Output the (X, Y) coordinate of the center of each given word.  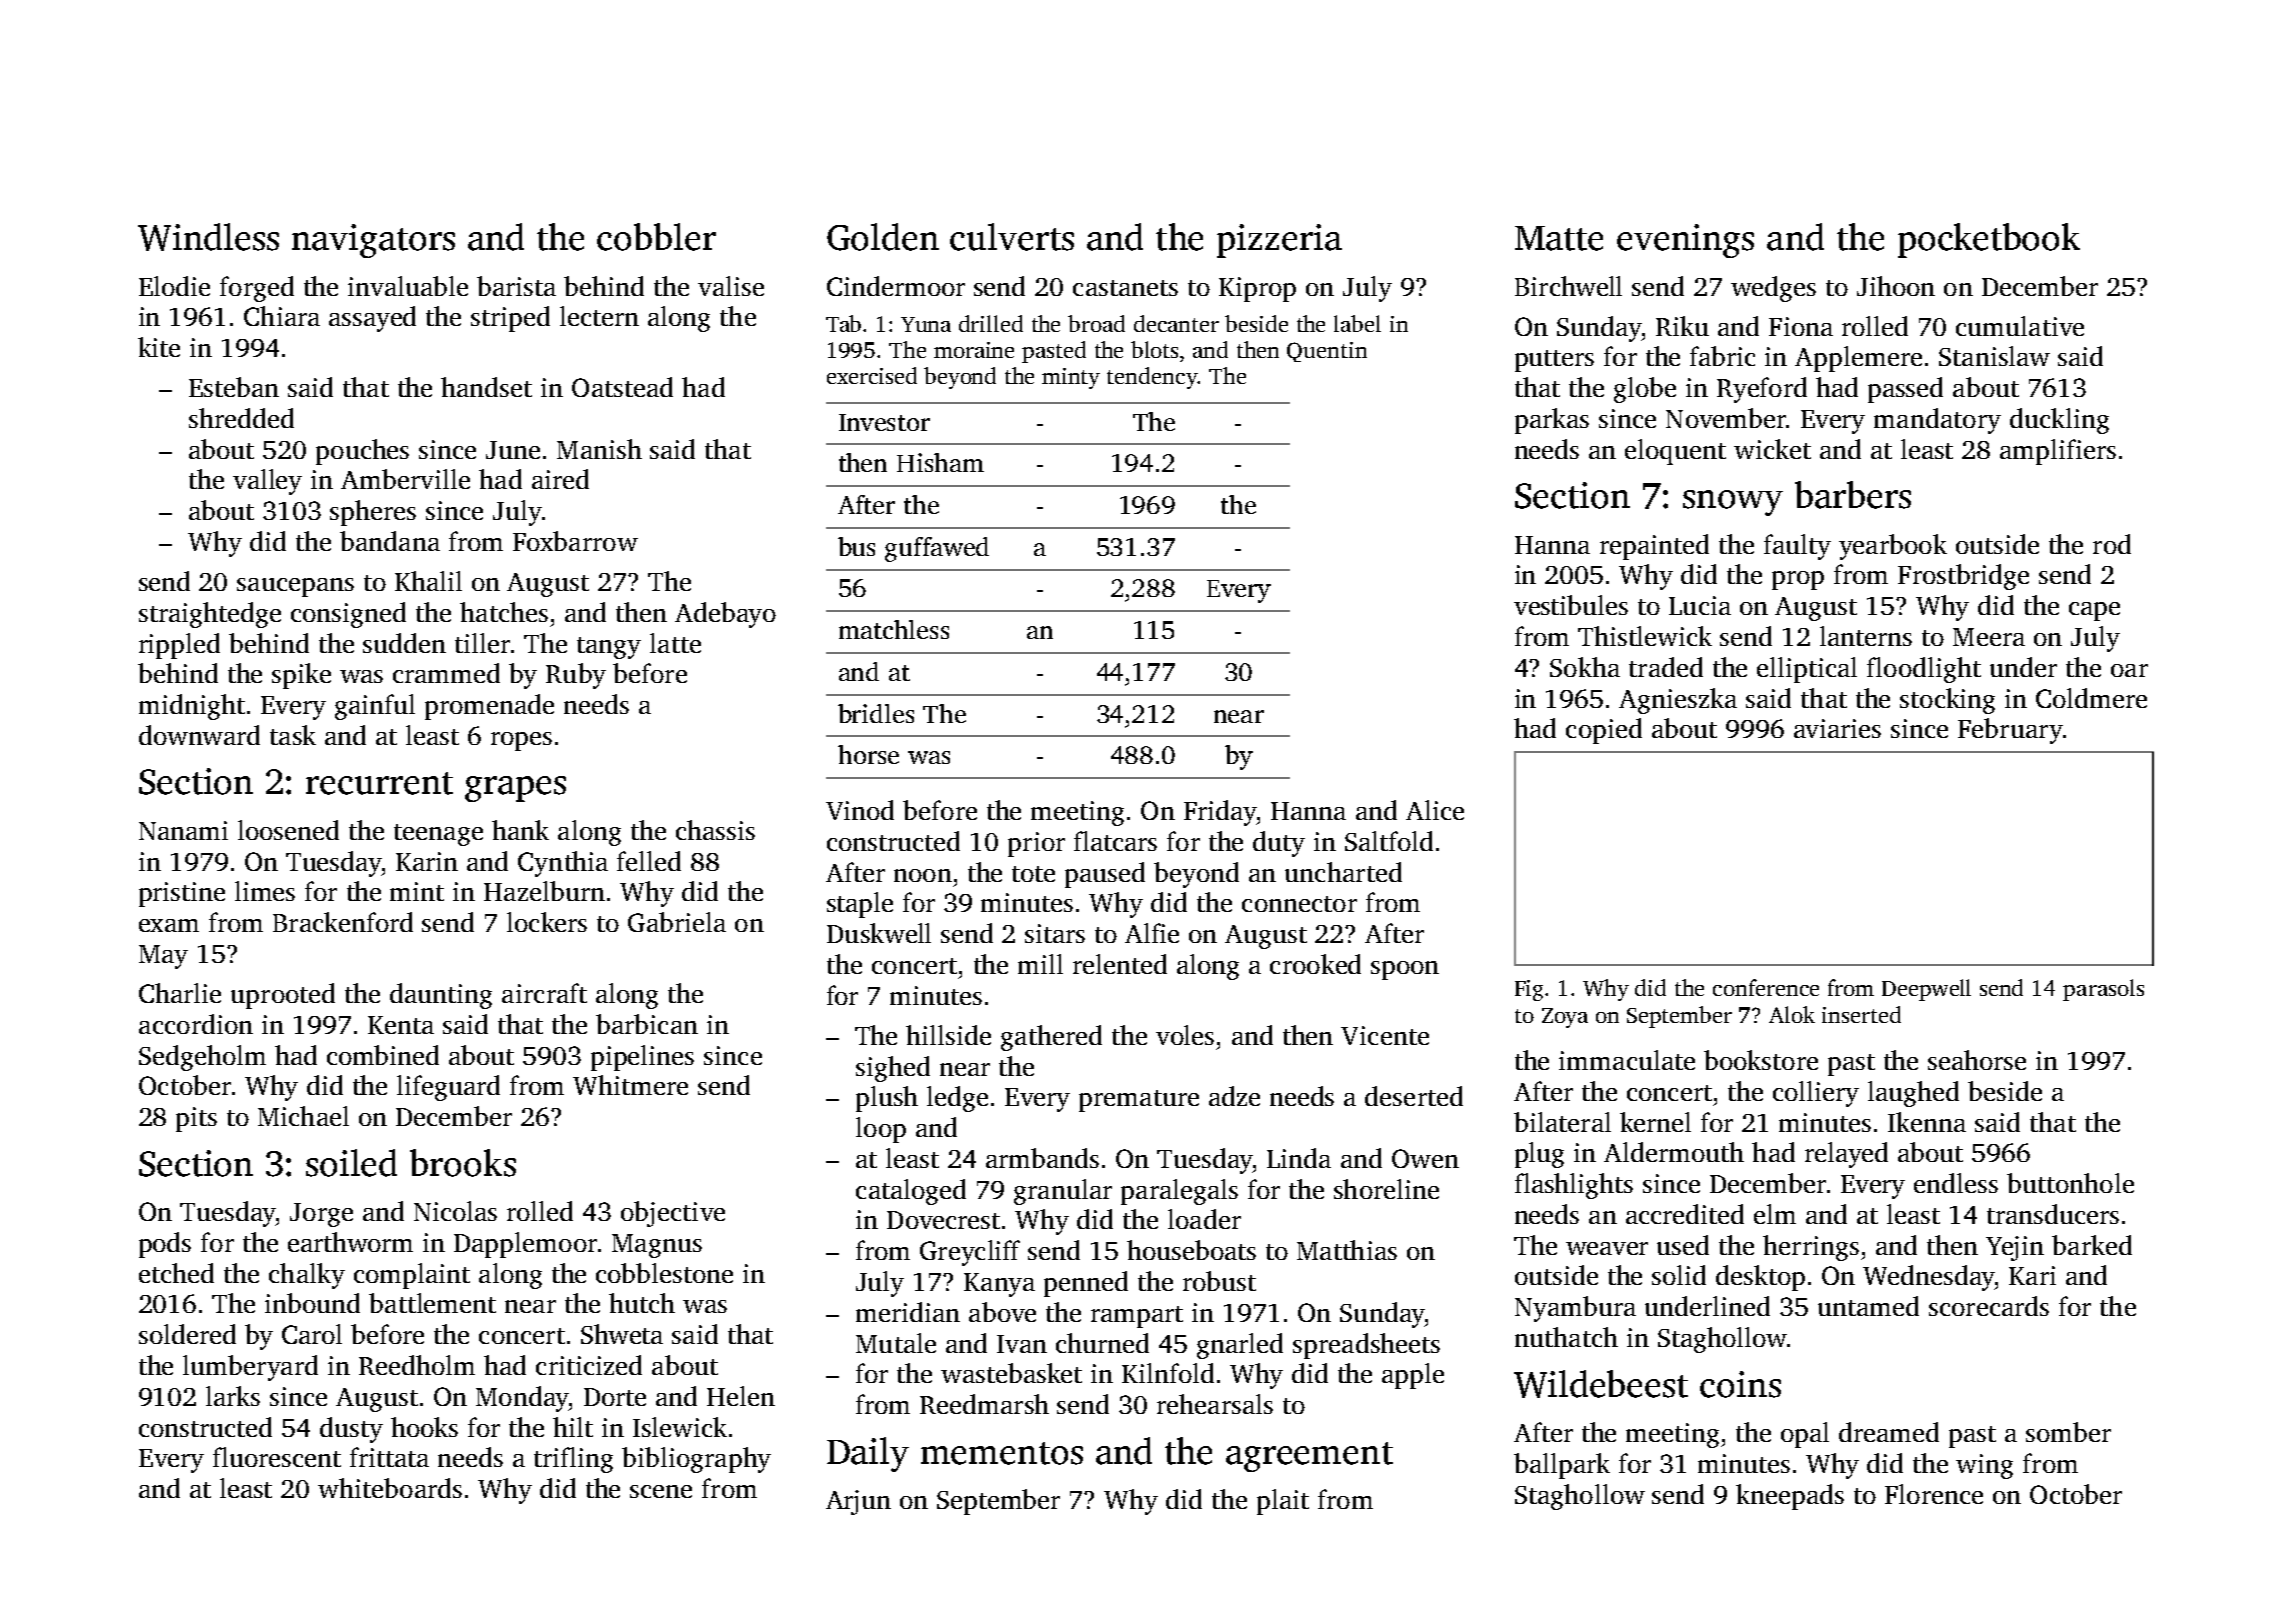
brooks (463, 1163)
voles (1185, 1035)
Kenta (401, 1025)
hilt (573, 1427)
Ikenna (1927, 1122)
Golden (883, 237)
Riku (1682, 326)
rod (2112, 544)
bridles (876, 713)
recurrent (379, 783)
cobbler (656, 237)
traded (1666, 667)
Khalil (428, 581)
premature (1139, 1101)
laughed (1913, 1094)
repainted (1654, 547)
